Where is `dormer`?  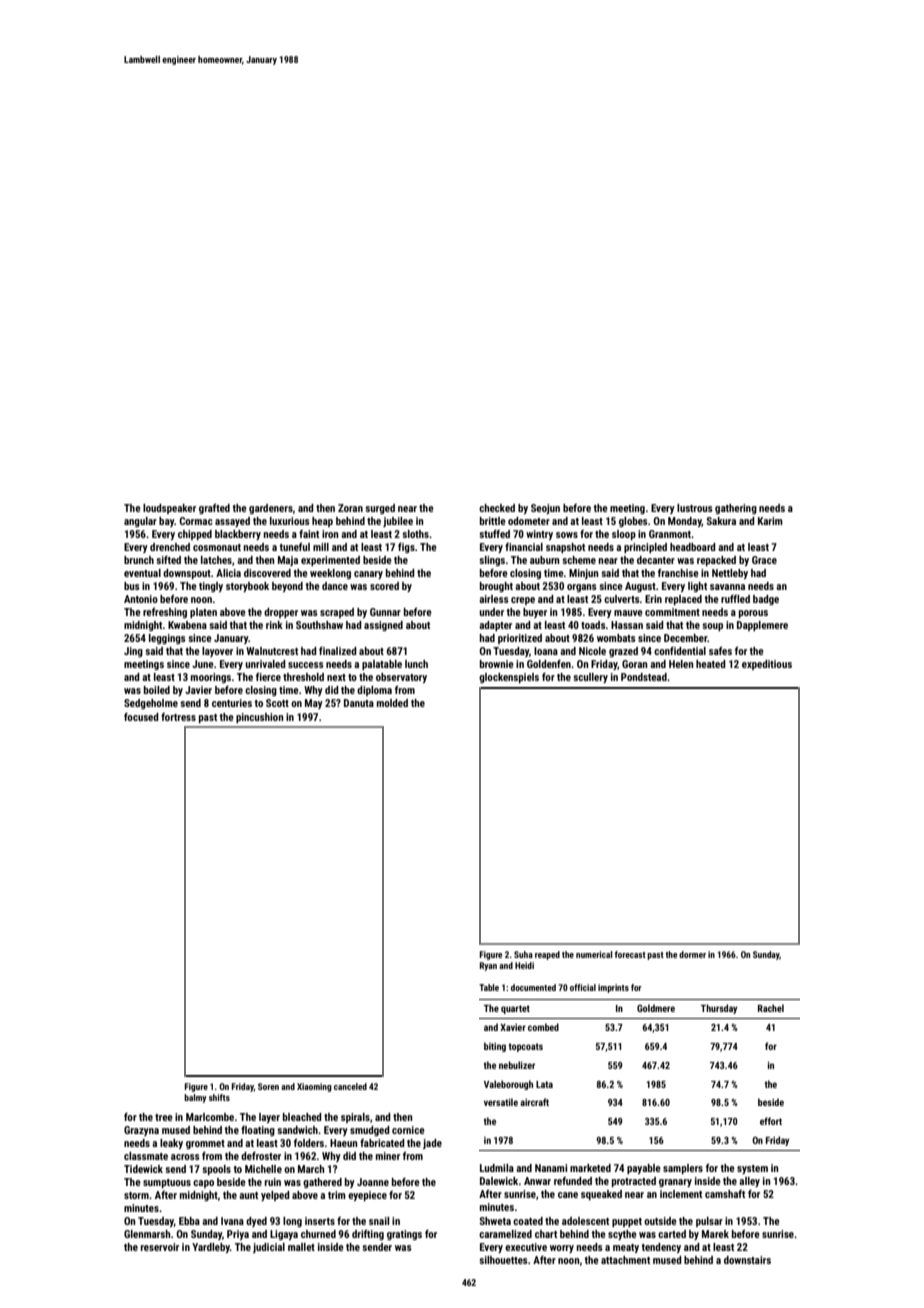
dormer is located at coordinates (692, 954).
